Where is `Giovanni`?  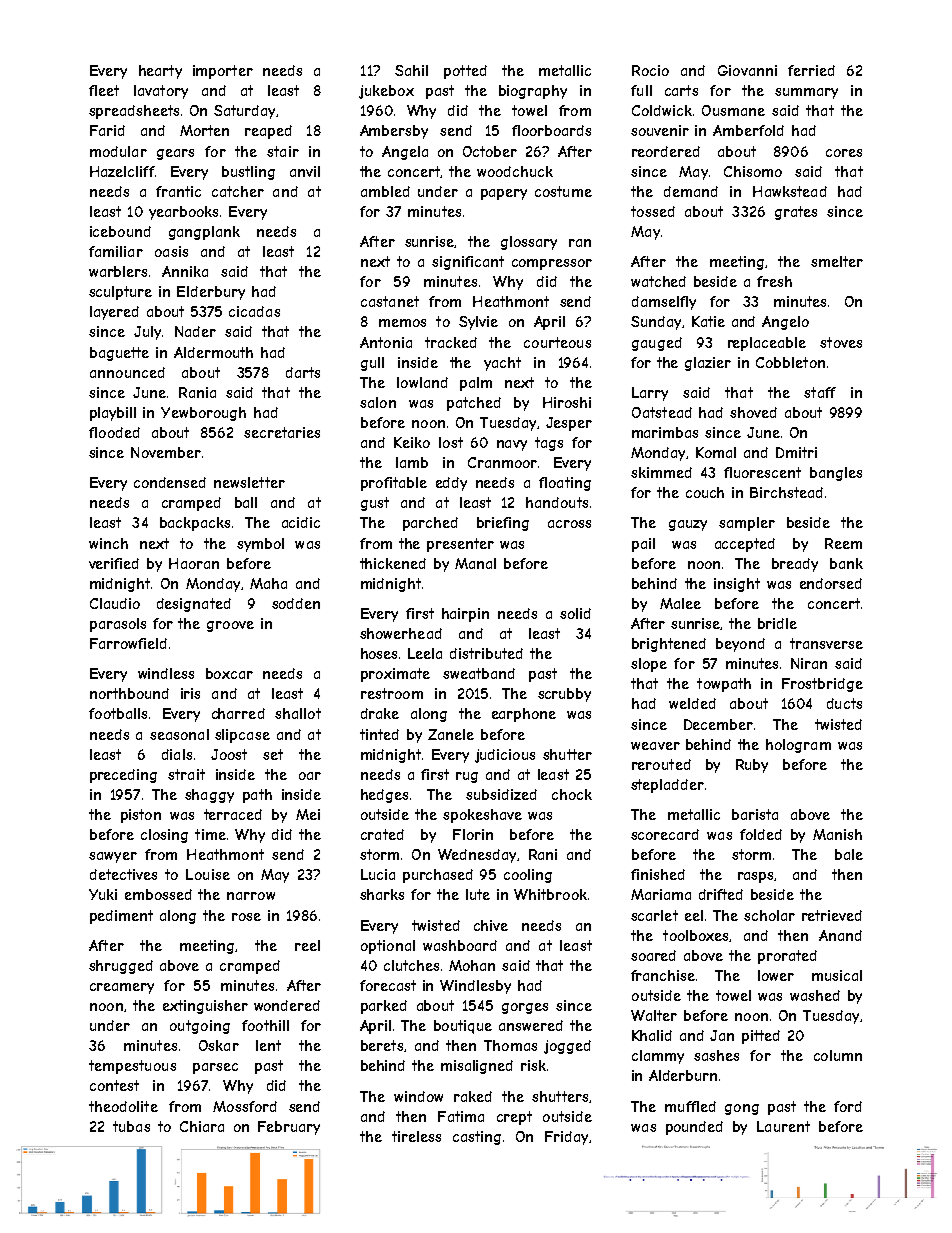 Giovanni is located at coordinates (747, 70).
